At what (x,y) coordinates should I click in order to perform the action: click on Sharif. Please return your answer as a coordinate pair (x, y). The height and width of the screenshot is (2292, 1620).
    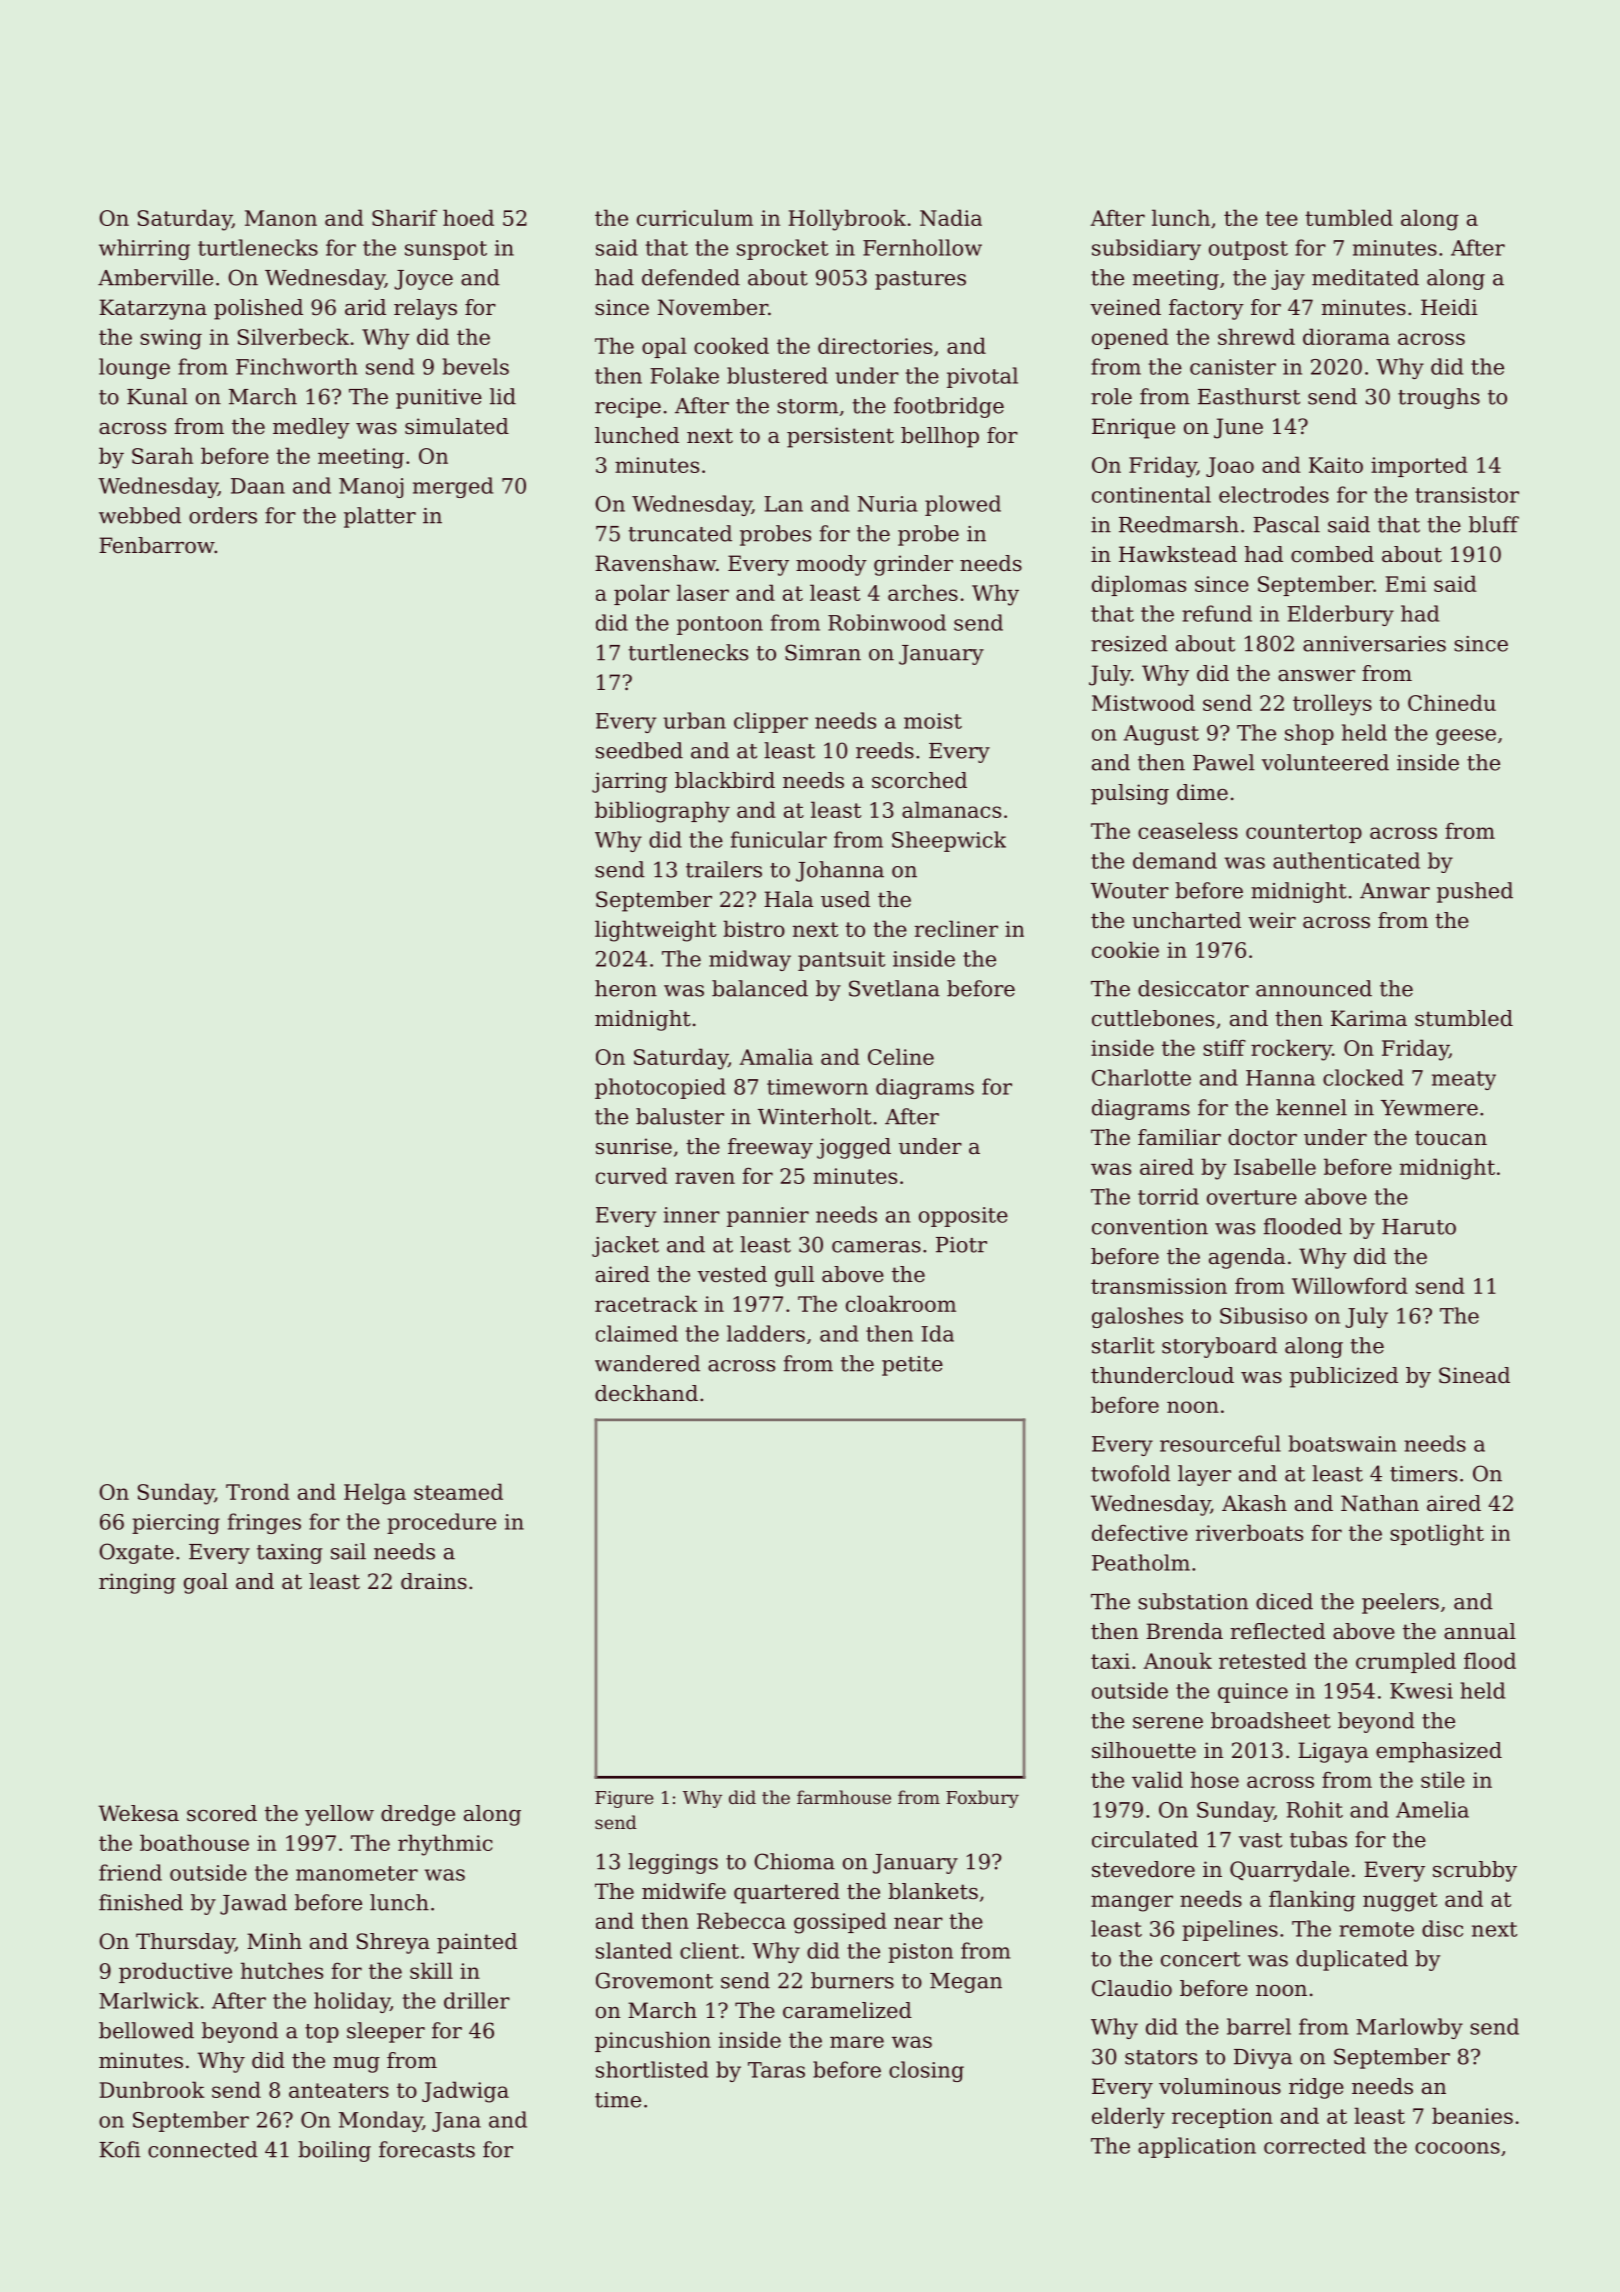
    Looking at the image, I should click on (404, 217).
